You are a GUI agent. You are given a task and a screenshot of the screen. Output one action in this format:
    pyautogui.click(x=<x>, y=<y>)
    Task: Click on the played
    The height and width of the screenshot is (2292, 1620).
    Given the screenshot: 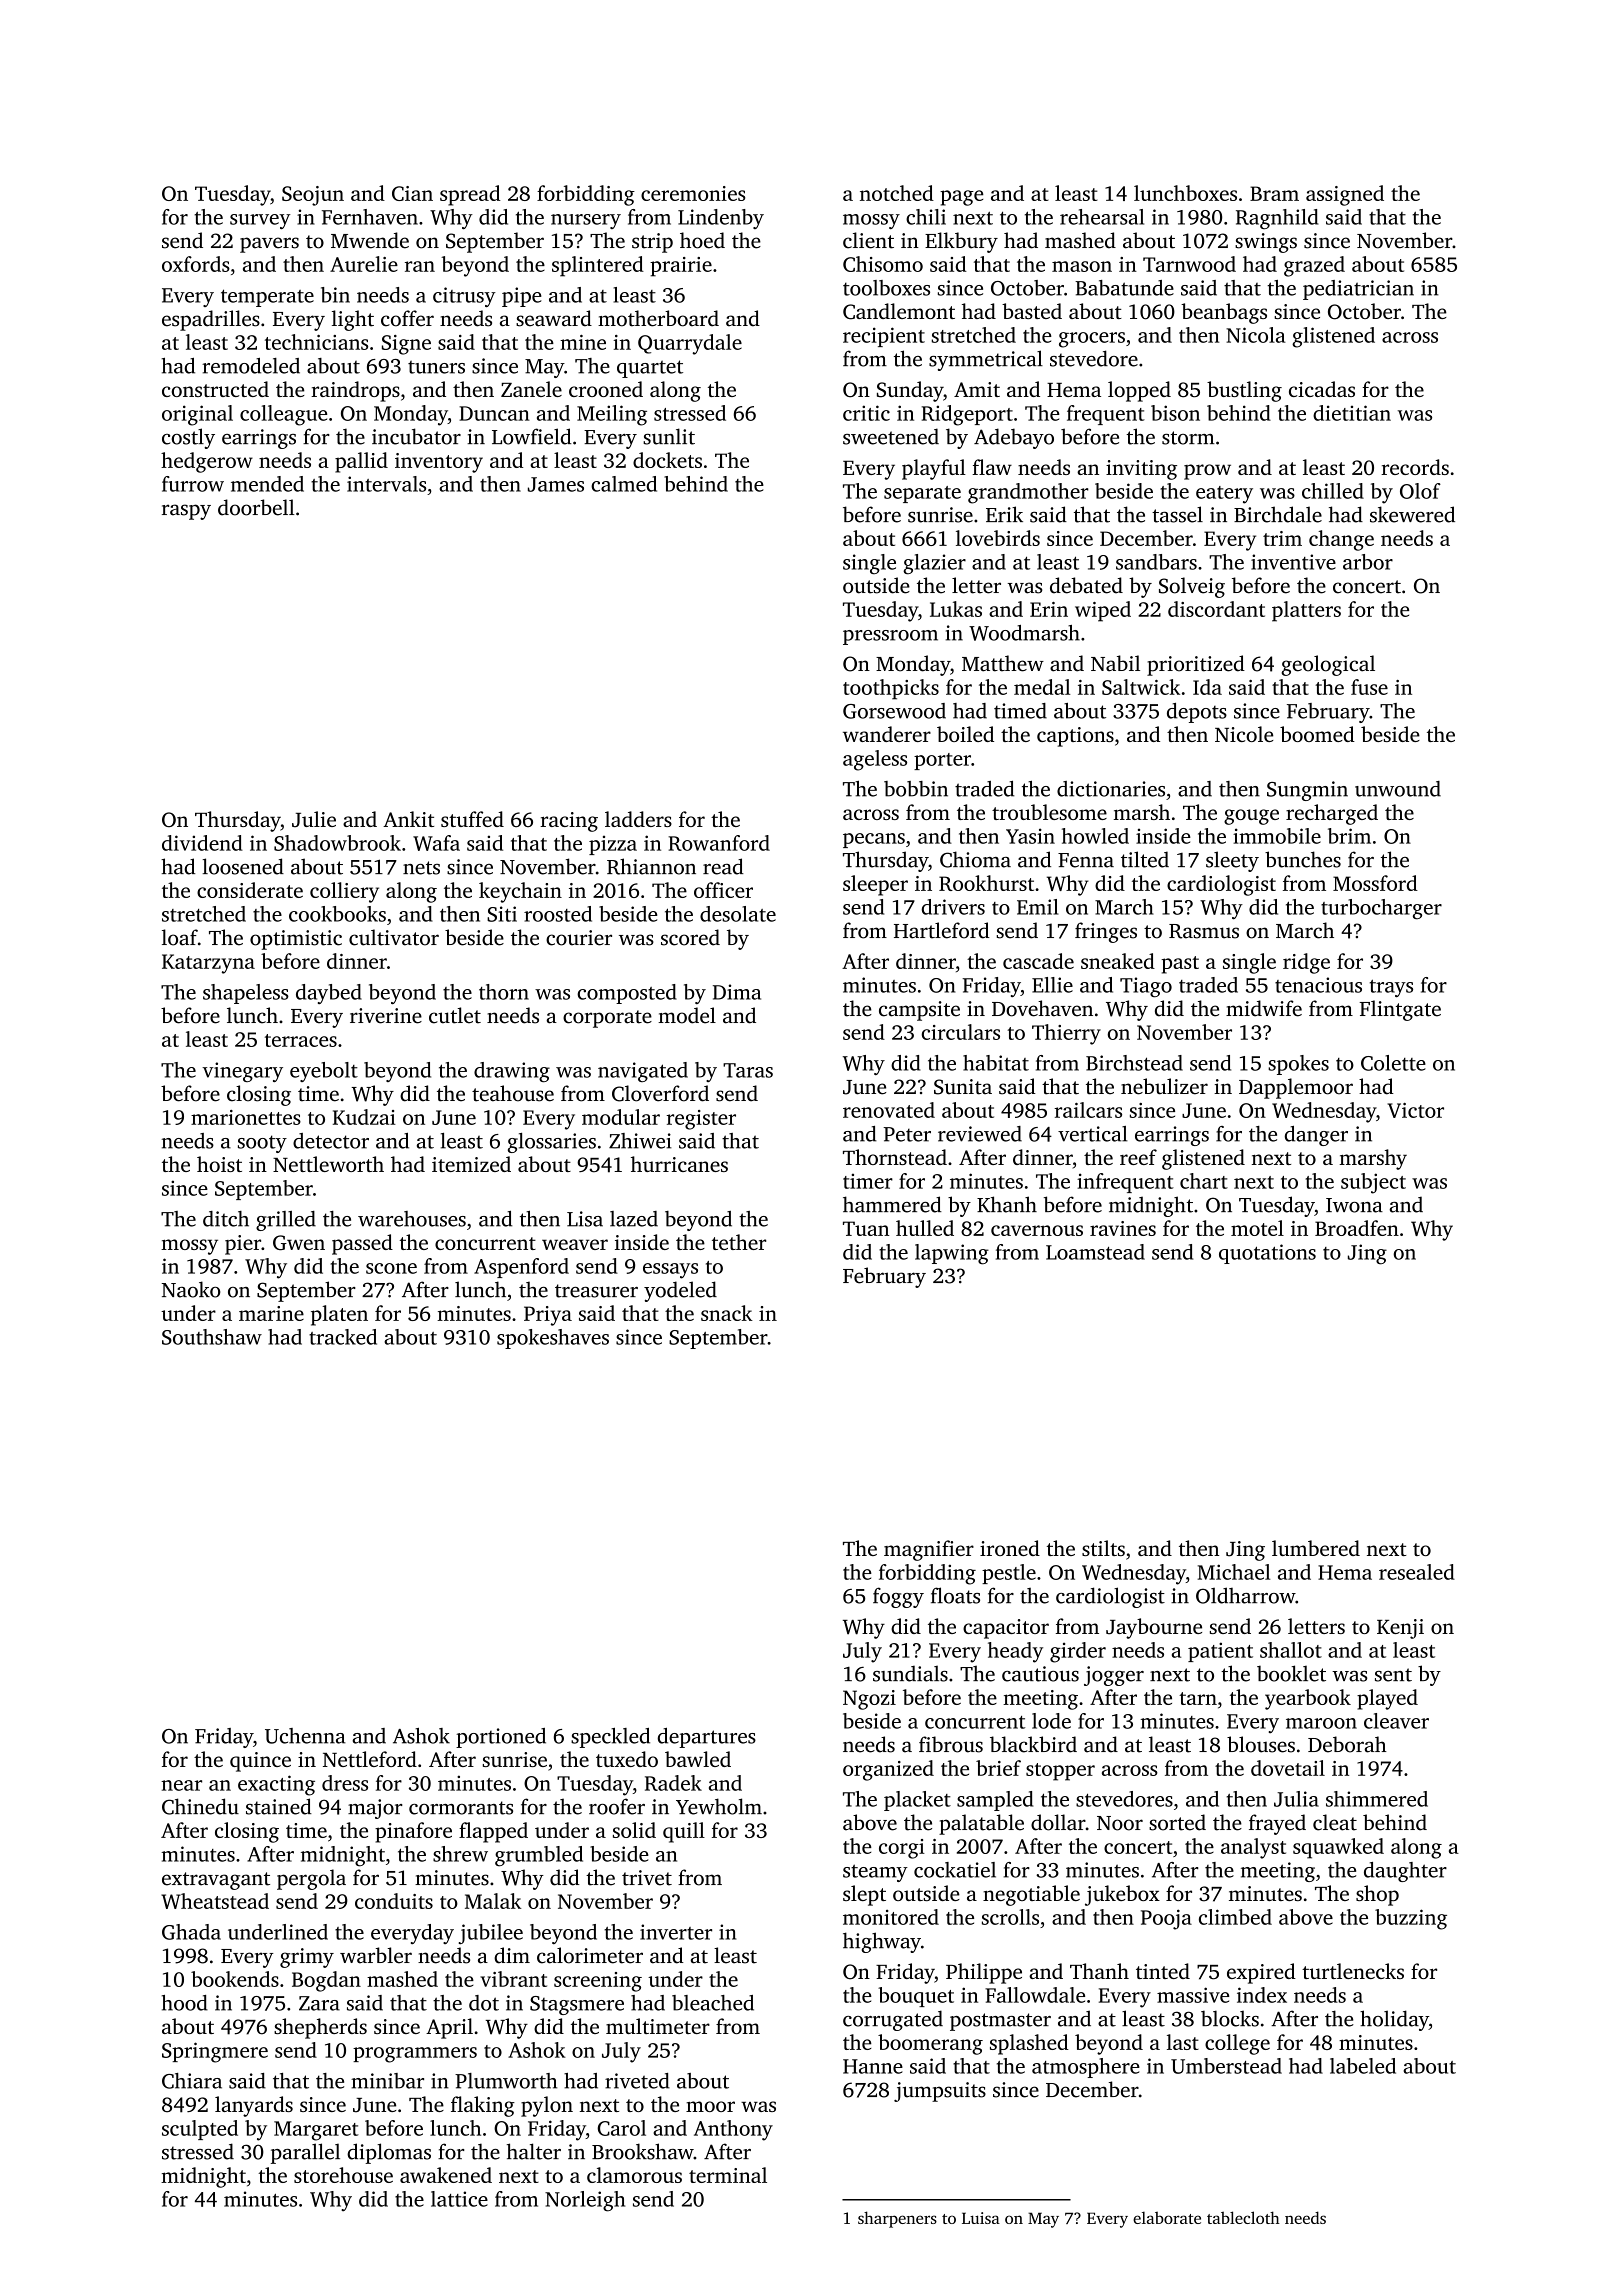 What is the action you would take?
    pyautogui.click(x=1387, y=1699)
